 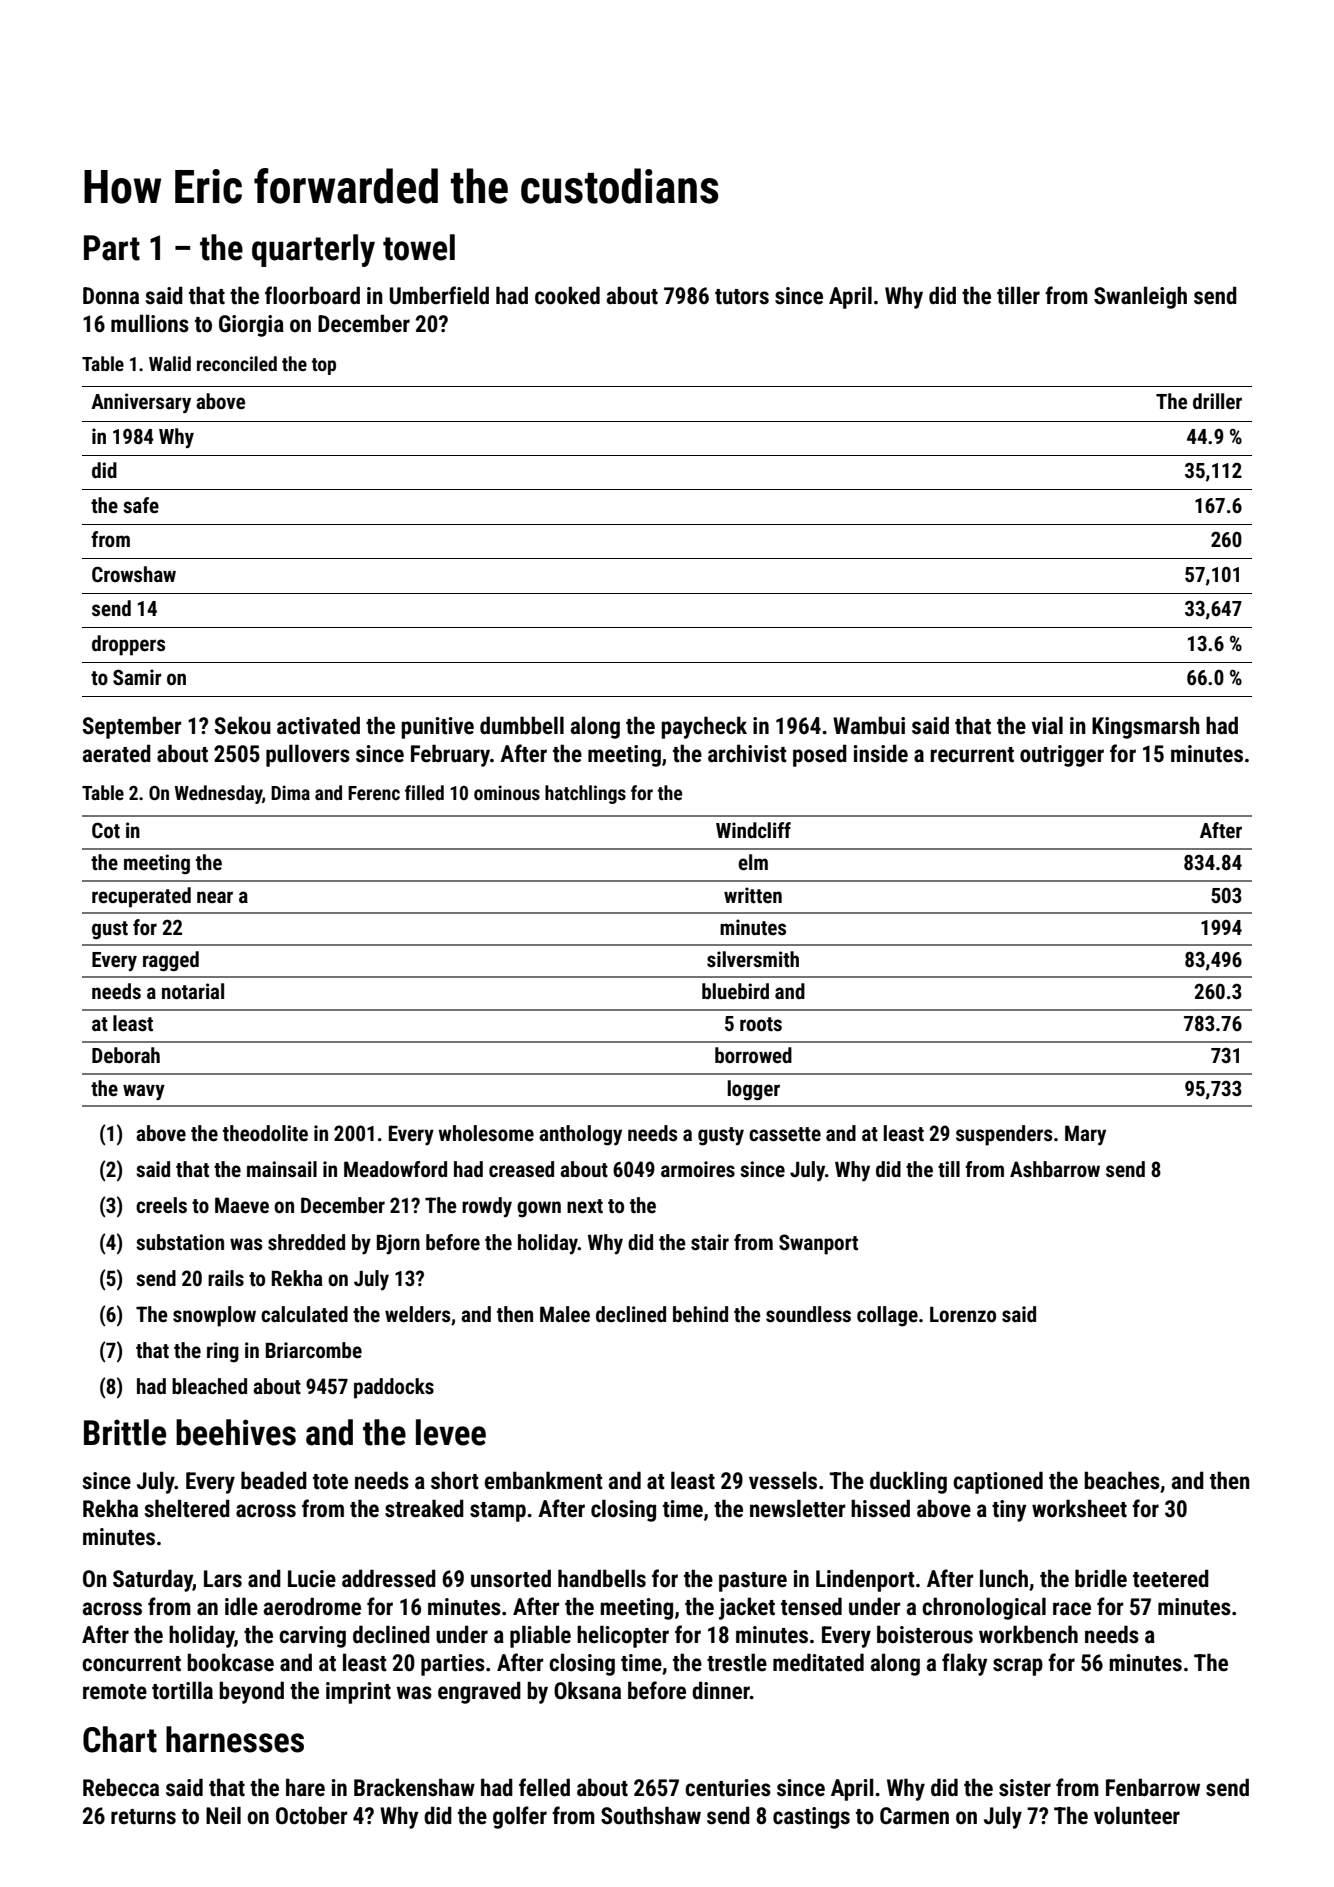 What do you see at coordinates (1122, 1480) in the image?
I see `beaches` at bounding box center [1122, 1480].
